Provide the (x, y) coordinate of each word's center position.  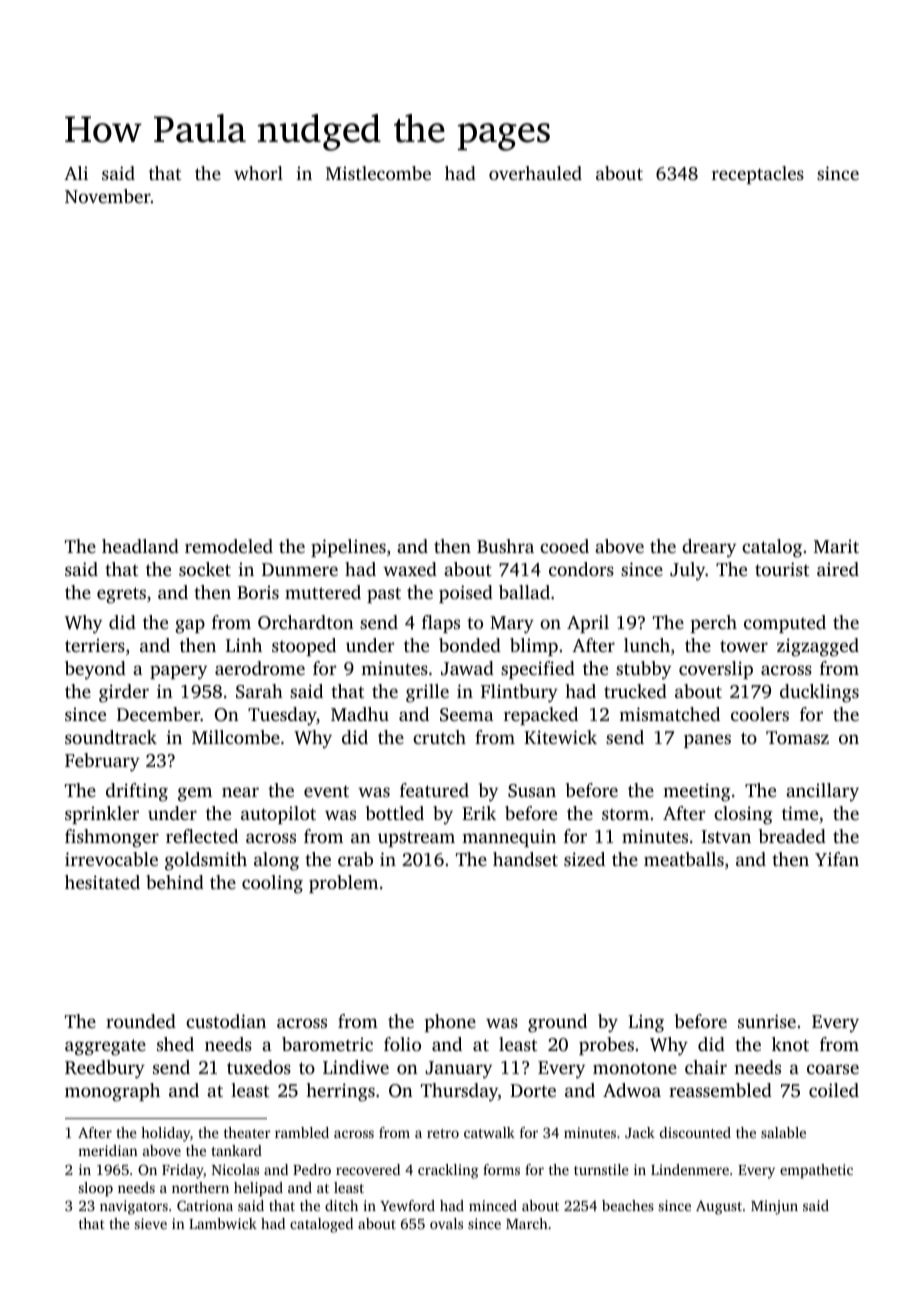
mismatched (669, 714)
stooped (304, 647)
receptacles (758, 175)
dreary (709, 548)
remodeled (229, 546)
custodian (226, 1021)
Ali (76, 173)
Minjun (774, 1207)
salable (783, 1132)
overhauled (535, 173)
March (527, 1223)
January (458, 1070)
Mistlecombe (378, 173)
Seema (467, 715)
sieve (151, 1223)
